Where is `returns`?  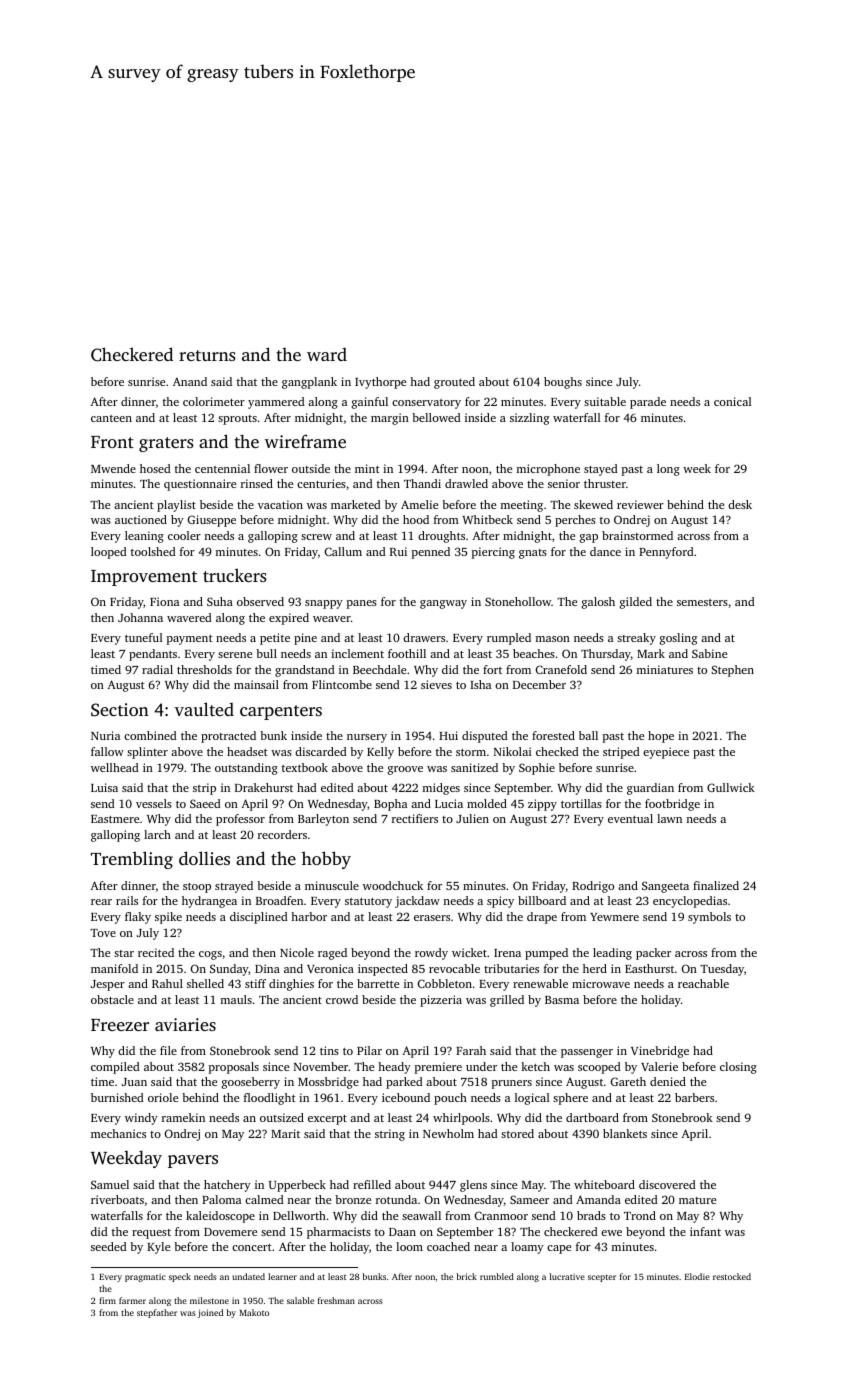
returns is located at coordinates (207, 355).
